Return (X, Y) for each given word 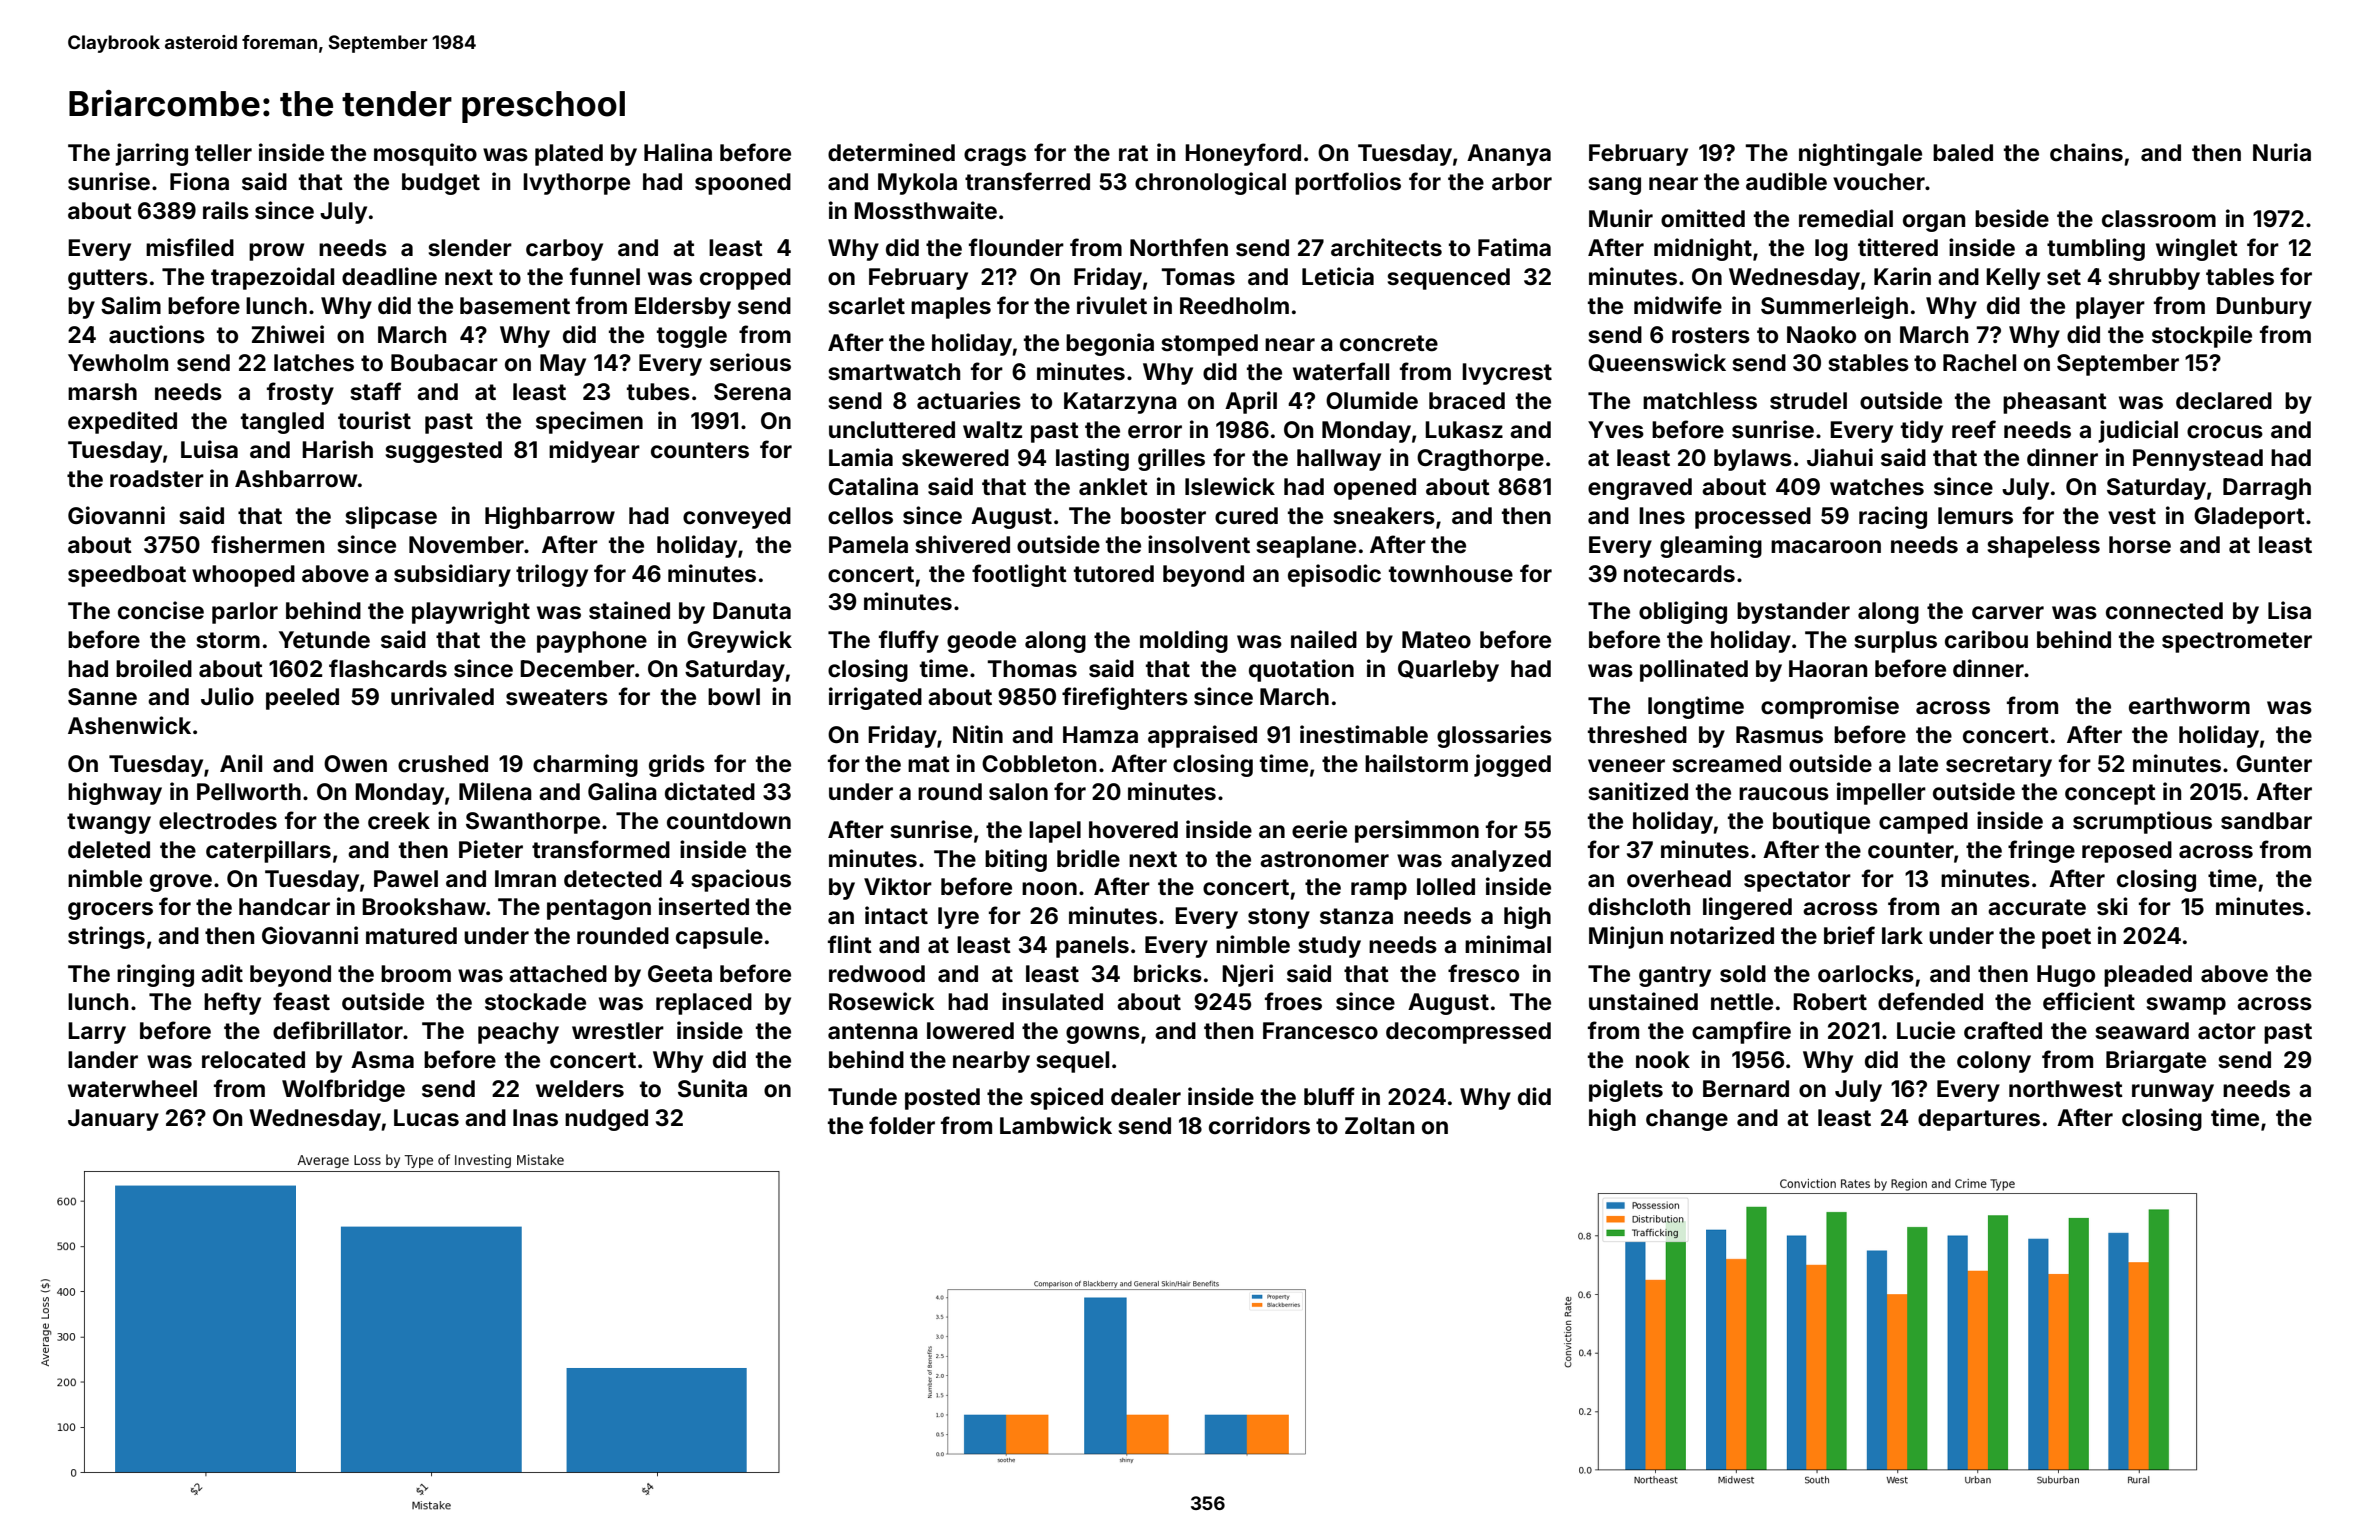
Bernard (1746, 1088)
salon (1018, 792)
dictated (710, 791)
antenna (873, 1031)
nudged (606, 1120)
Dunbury (2264, 308)
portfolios (1348, 183)
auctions (157, 334)
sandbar (2266, 821)
